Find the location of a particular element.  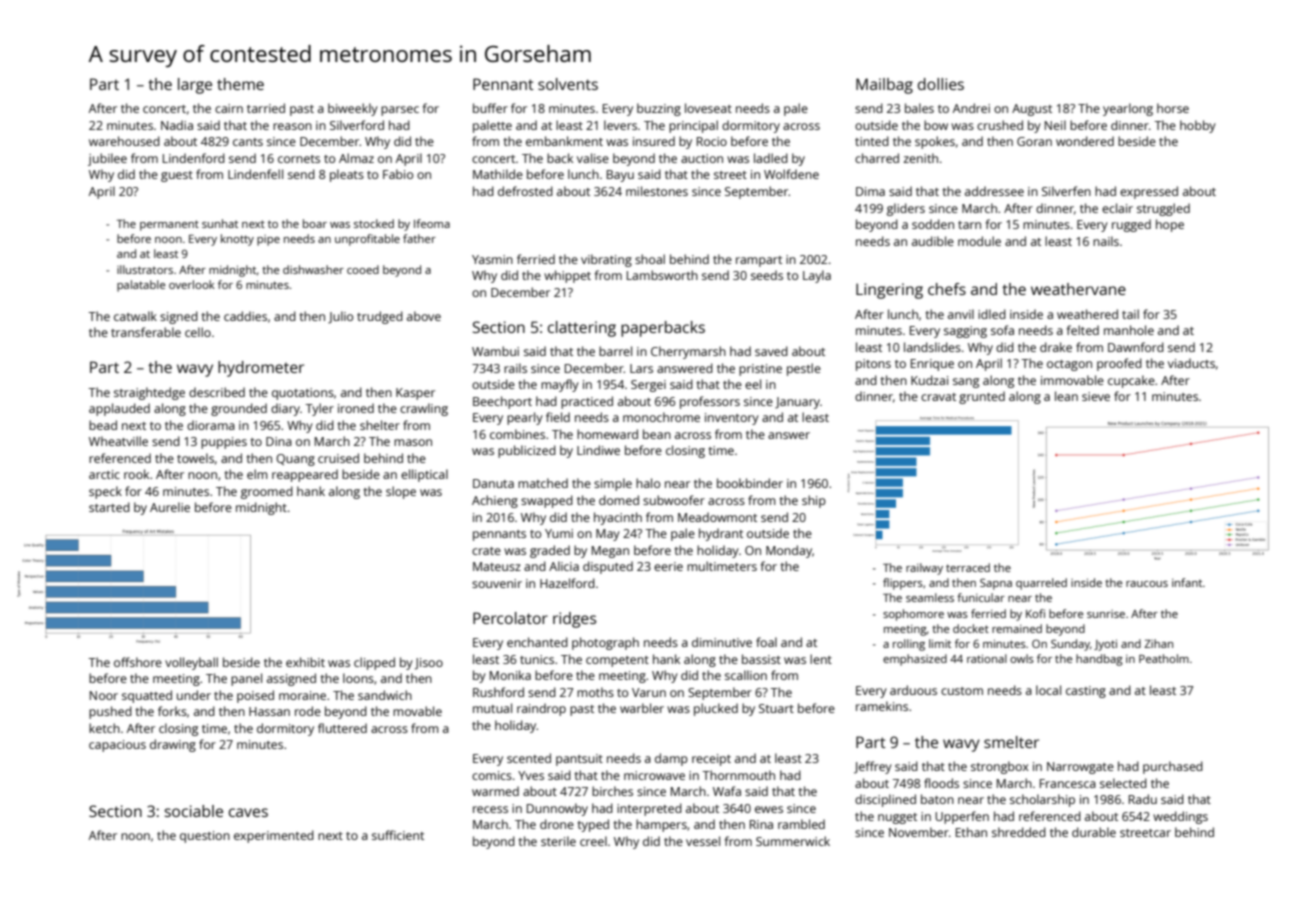

homeward is located at coordinates (607, 434).
